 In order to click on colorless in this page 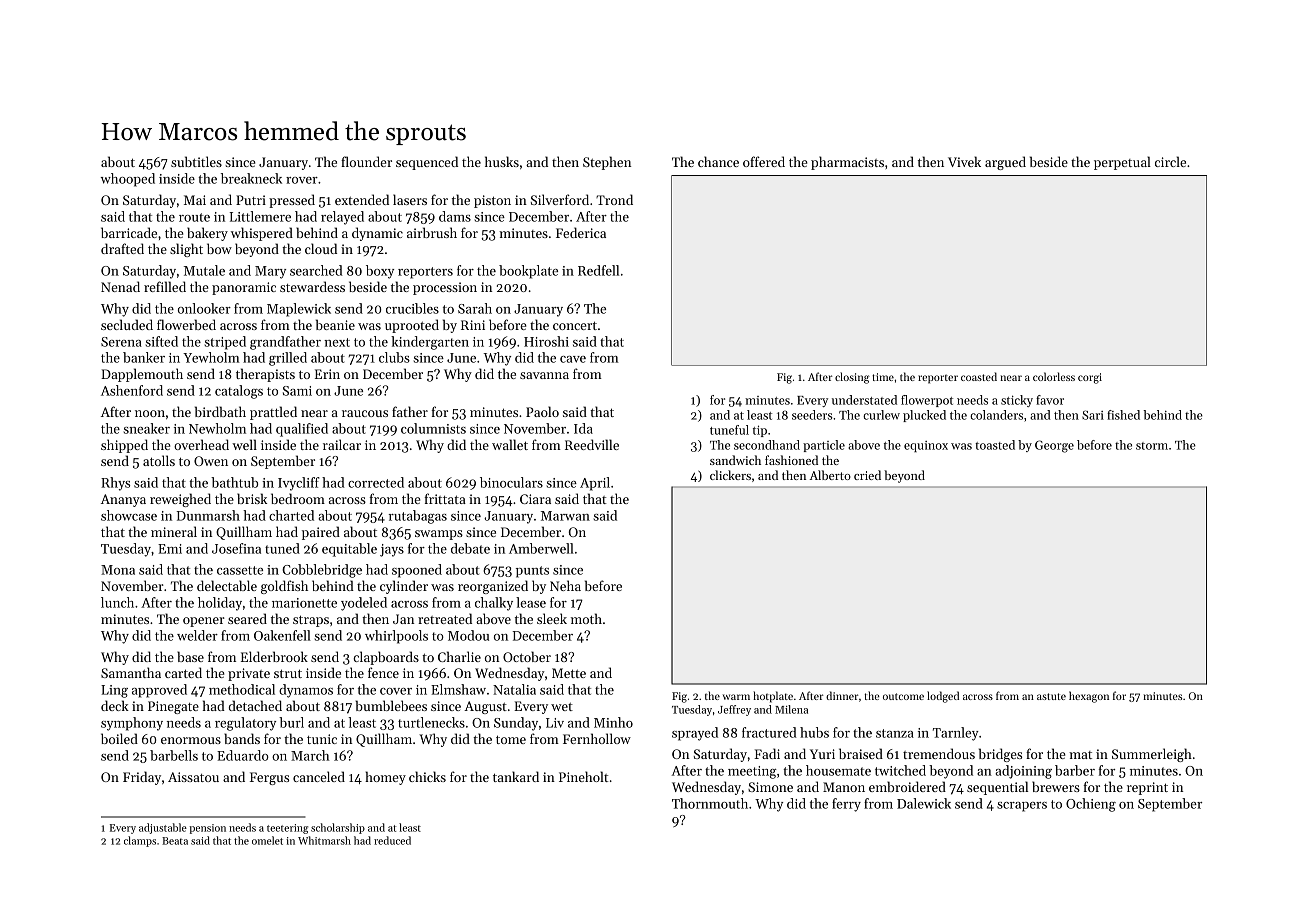, I will do `click(1054, 376)`.
